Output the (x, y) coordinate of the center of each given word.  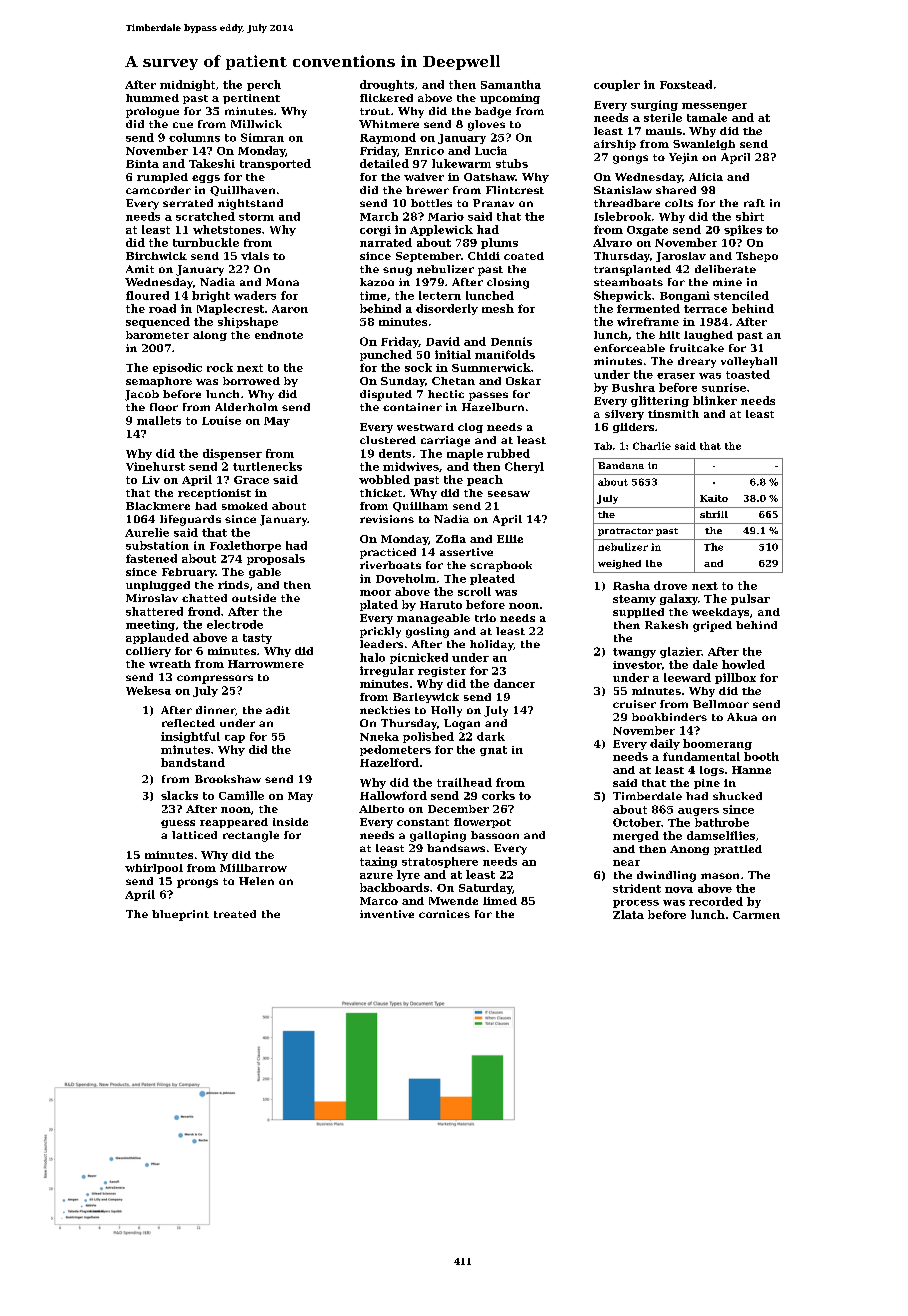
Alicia (706, 177)
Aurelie (147, 532)
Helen (256, 881)
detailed (384, 163)
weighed (619, 564)
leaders (381, 644)
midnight (187, 85)
